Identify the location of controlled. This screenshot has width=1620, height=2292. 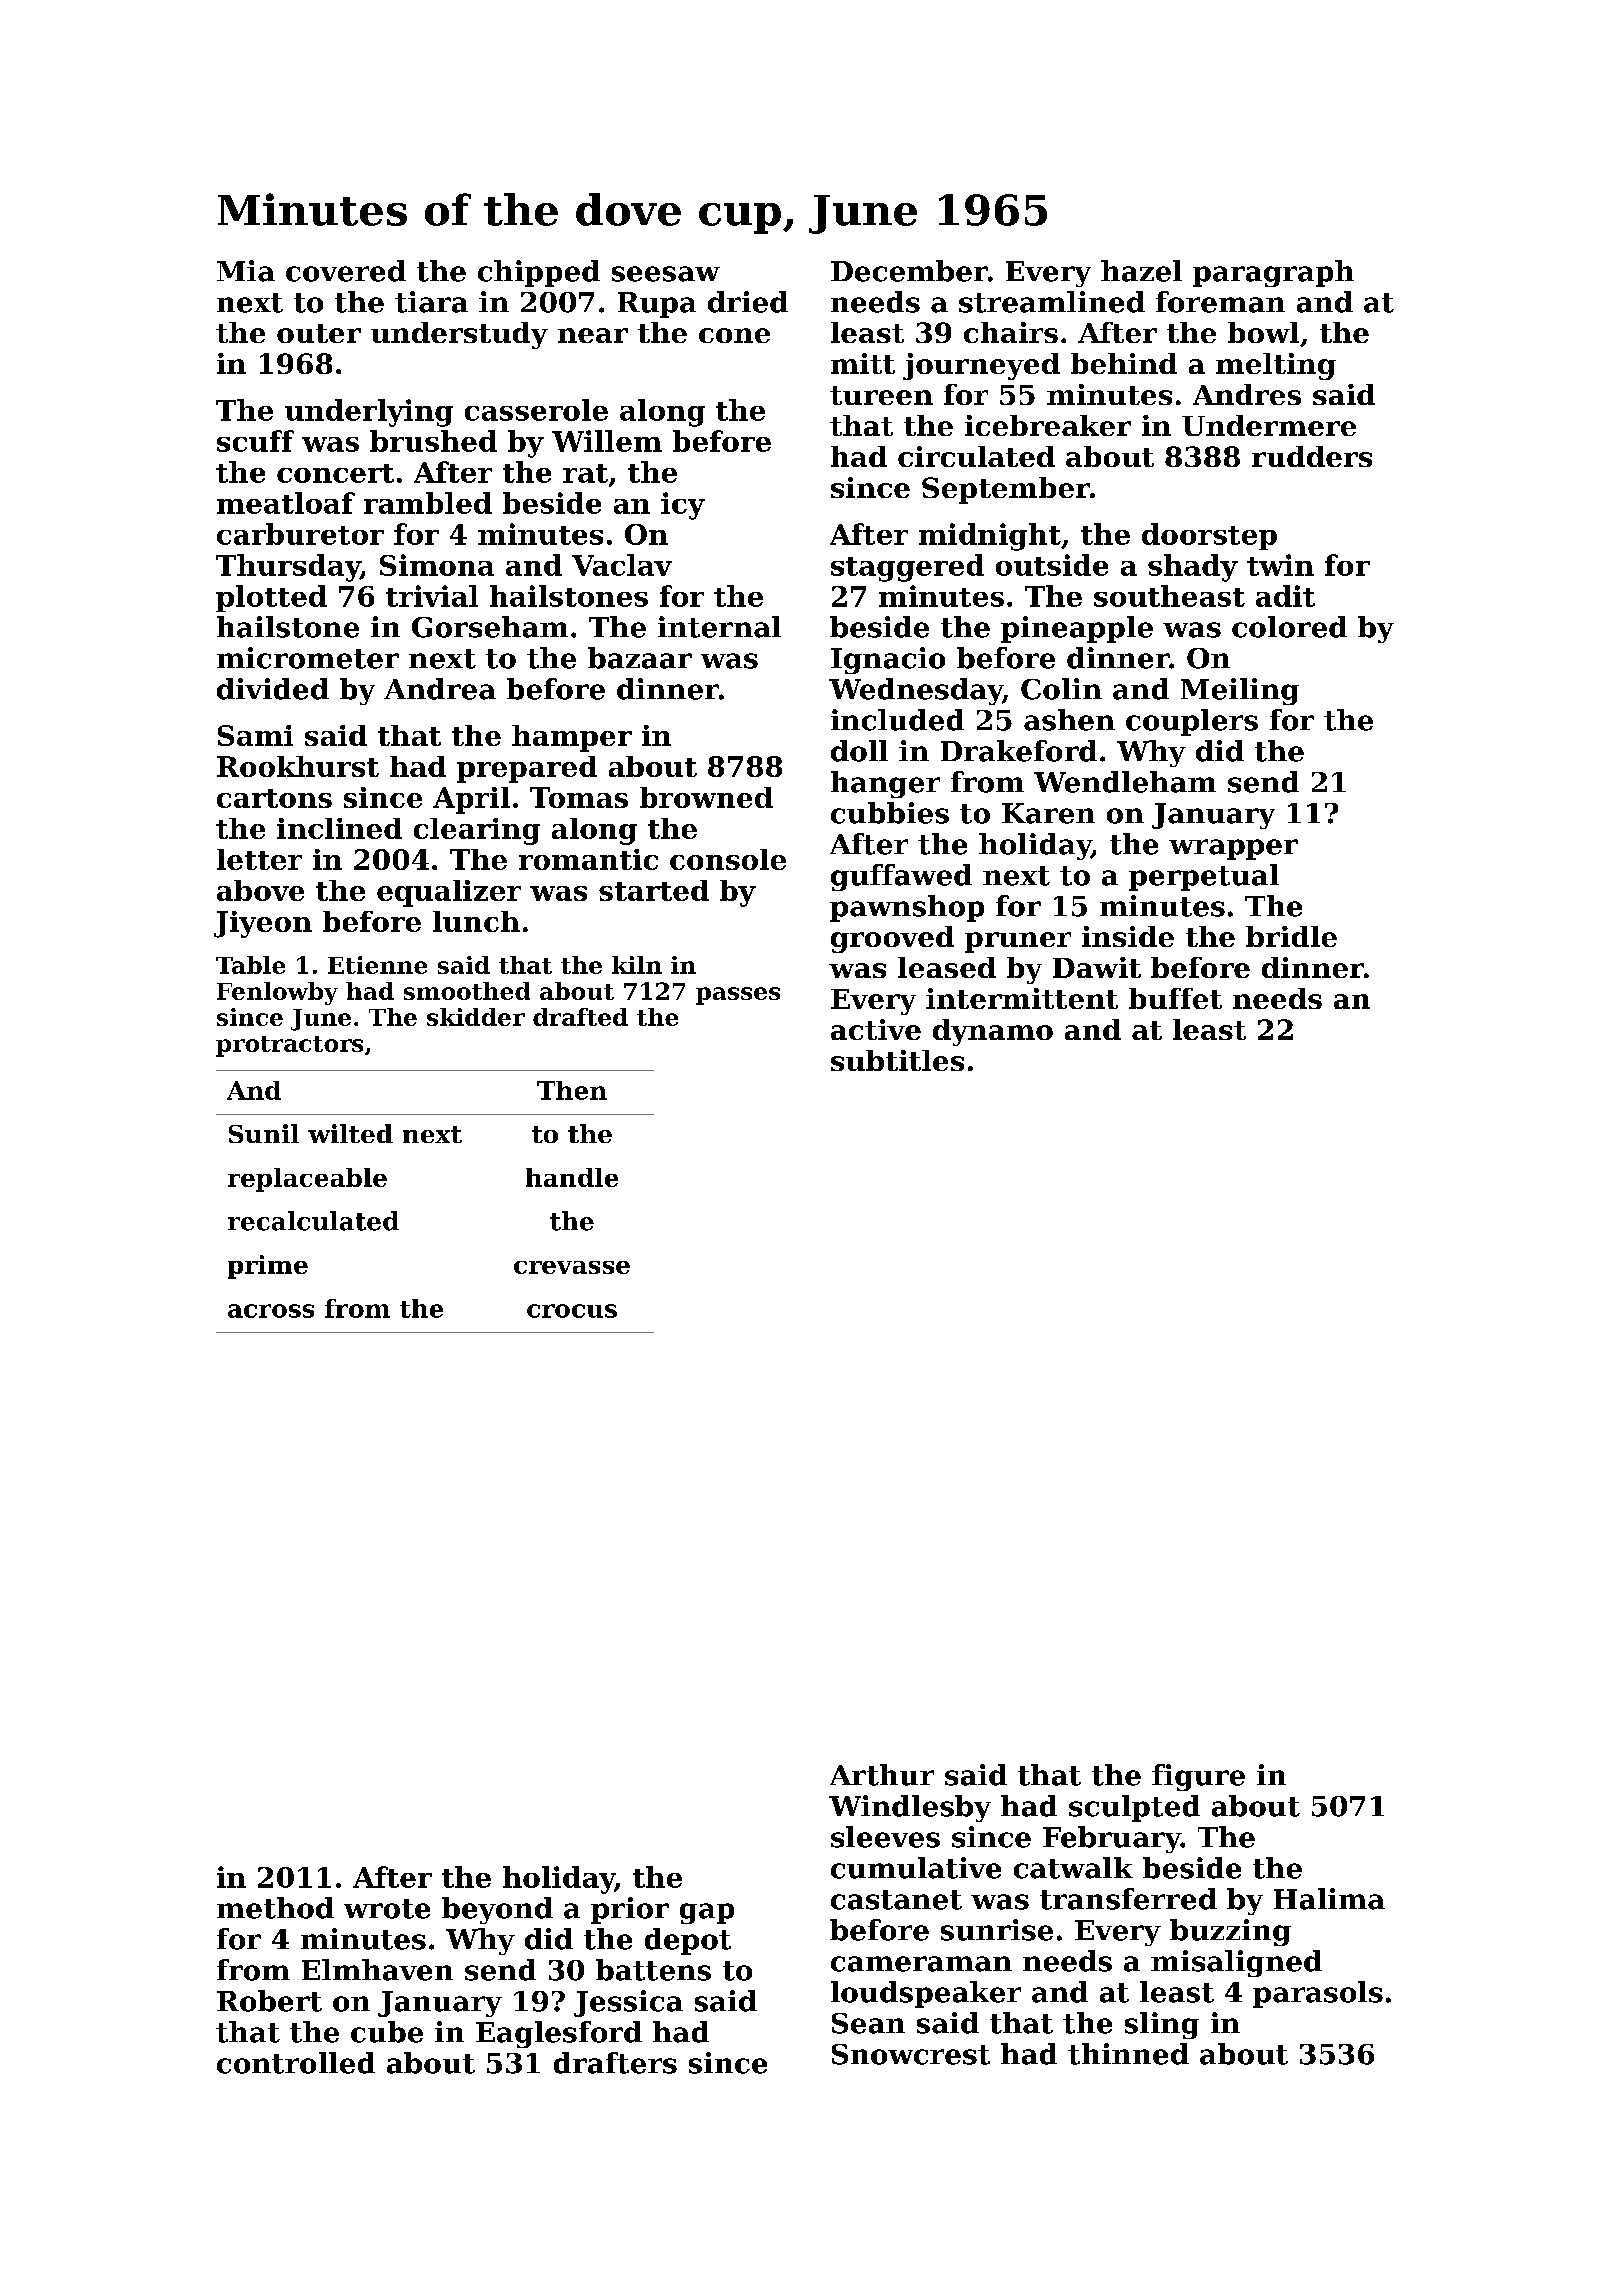
(296, 2063).
